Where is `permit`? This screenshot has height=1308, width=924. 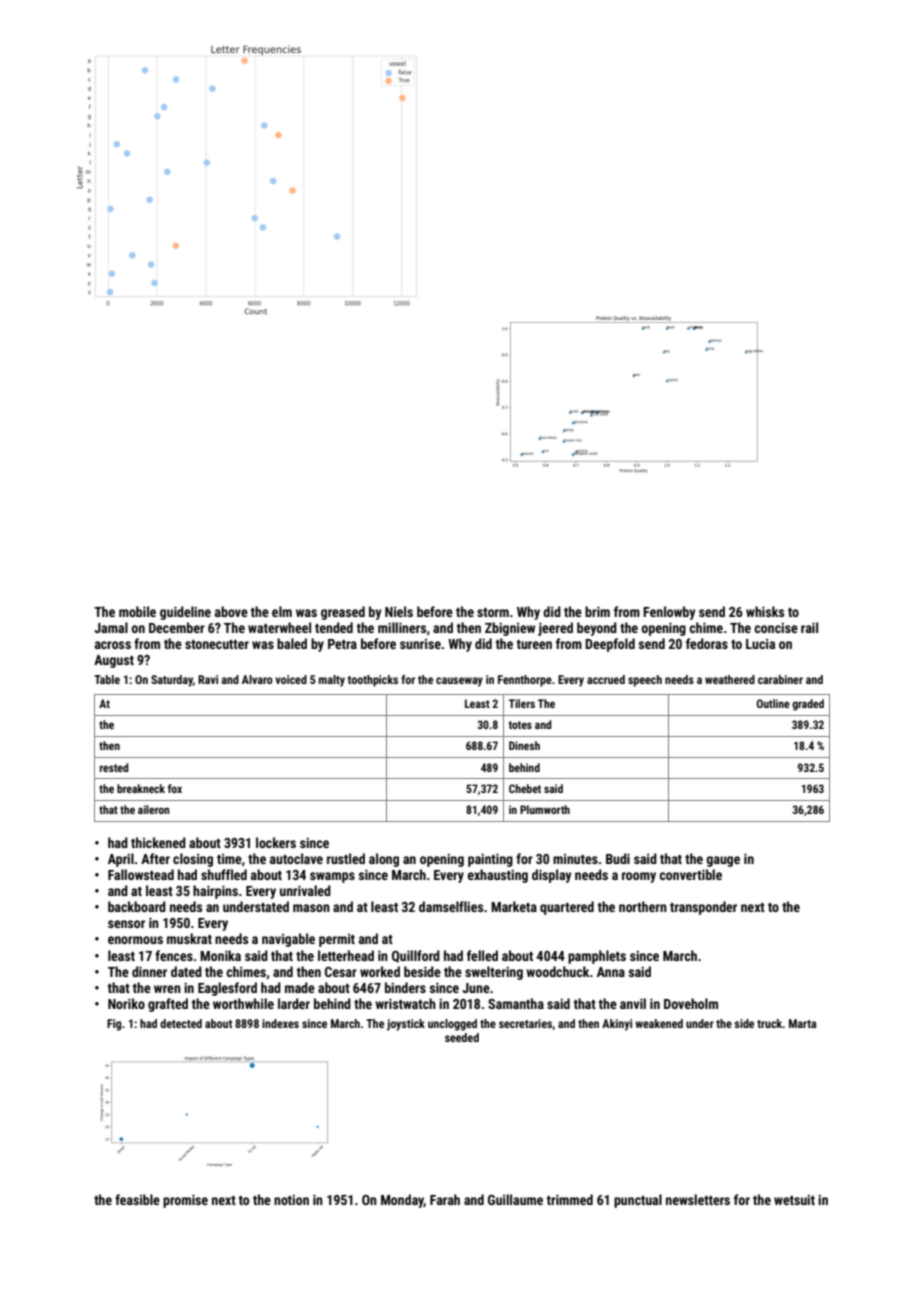 permit is located at coordinates (337, 940).
